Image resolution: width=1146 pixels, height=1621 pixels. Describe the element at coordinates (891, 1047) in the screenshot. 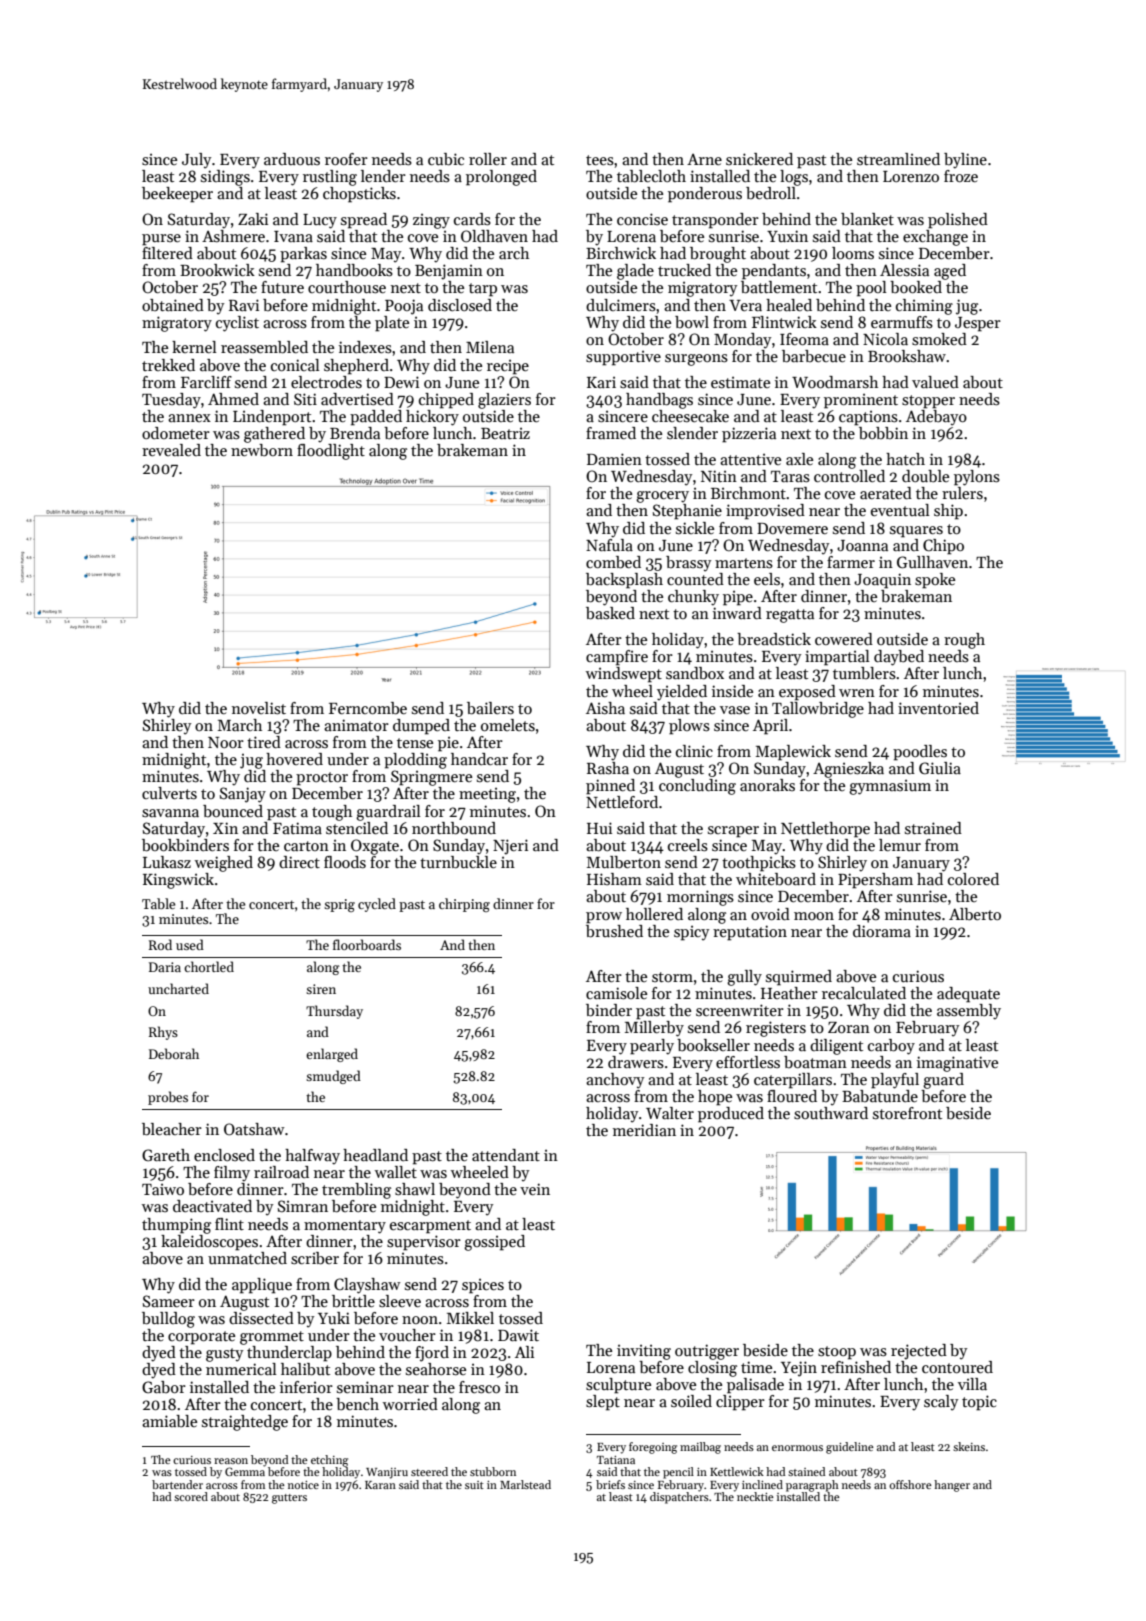

I see `carboy` at that location.
